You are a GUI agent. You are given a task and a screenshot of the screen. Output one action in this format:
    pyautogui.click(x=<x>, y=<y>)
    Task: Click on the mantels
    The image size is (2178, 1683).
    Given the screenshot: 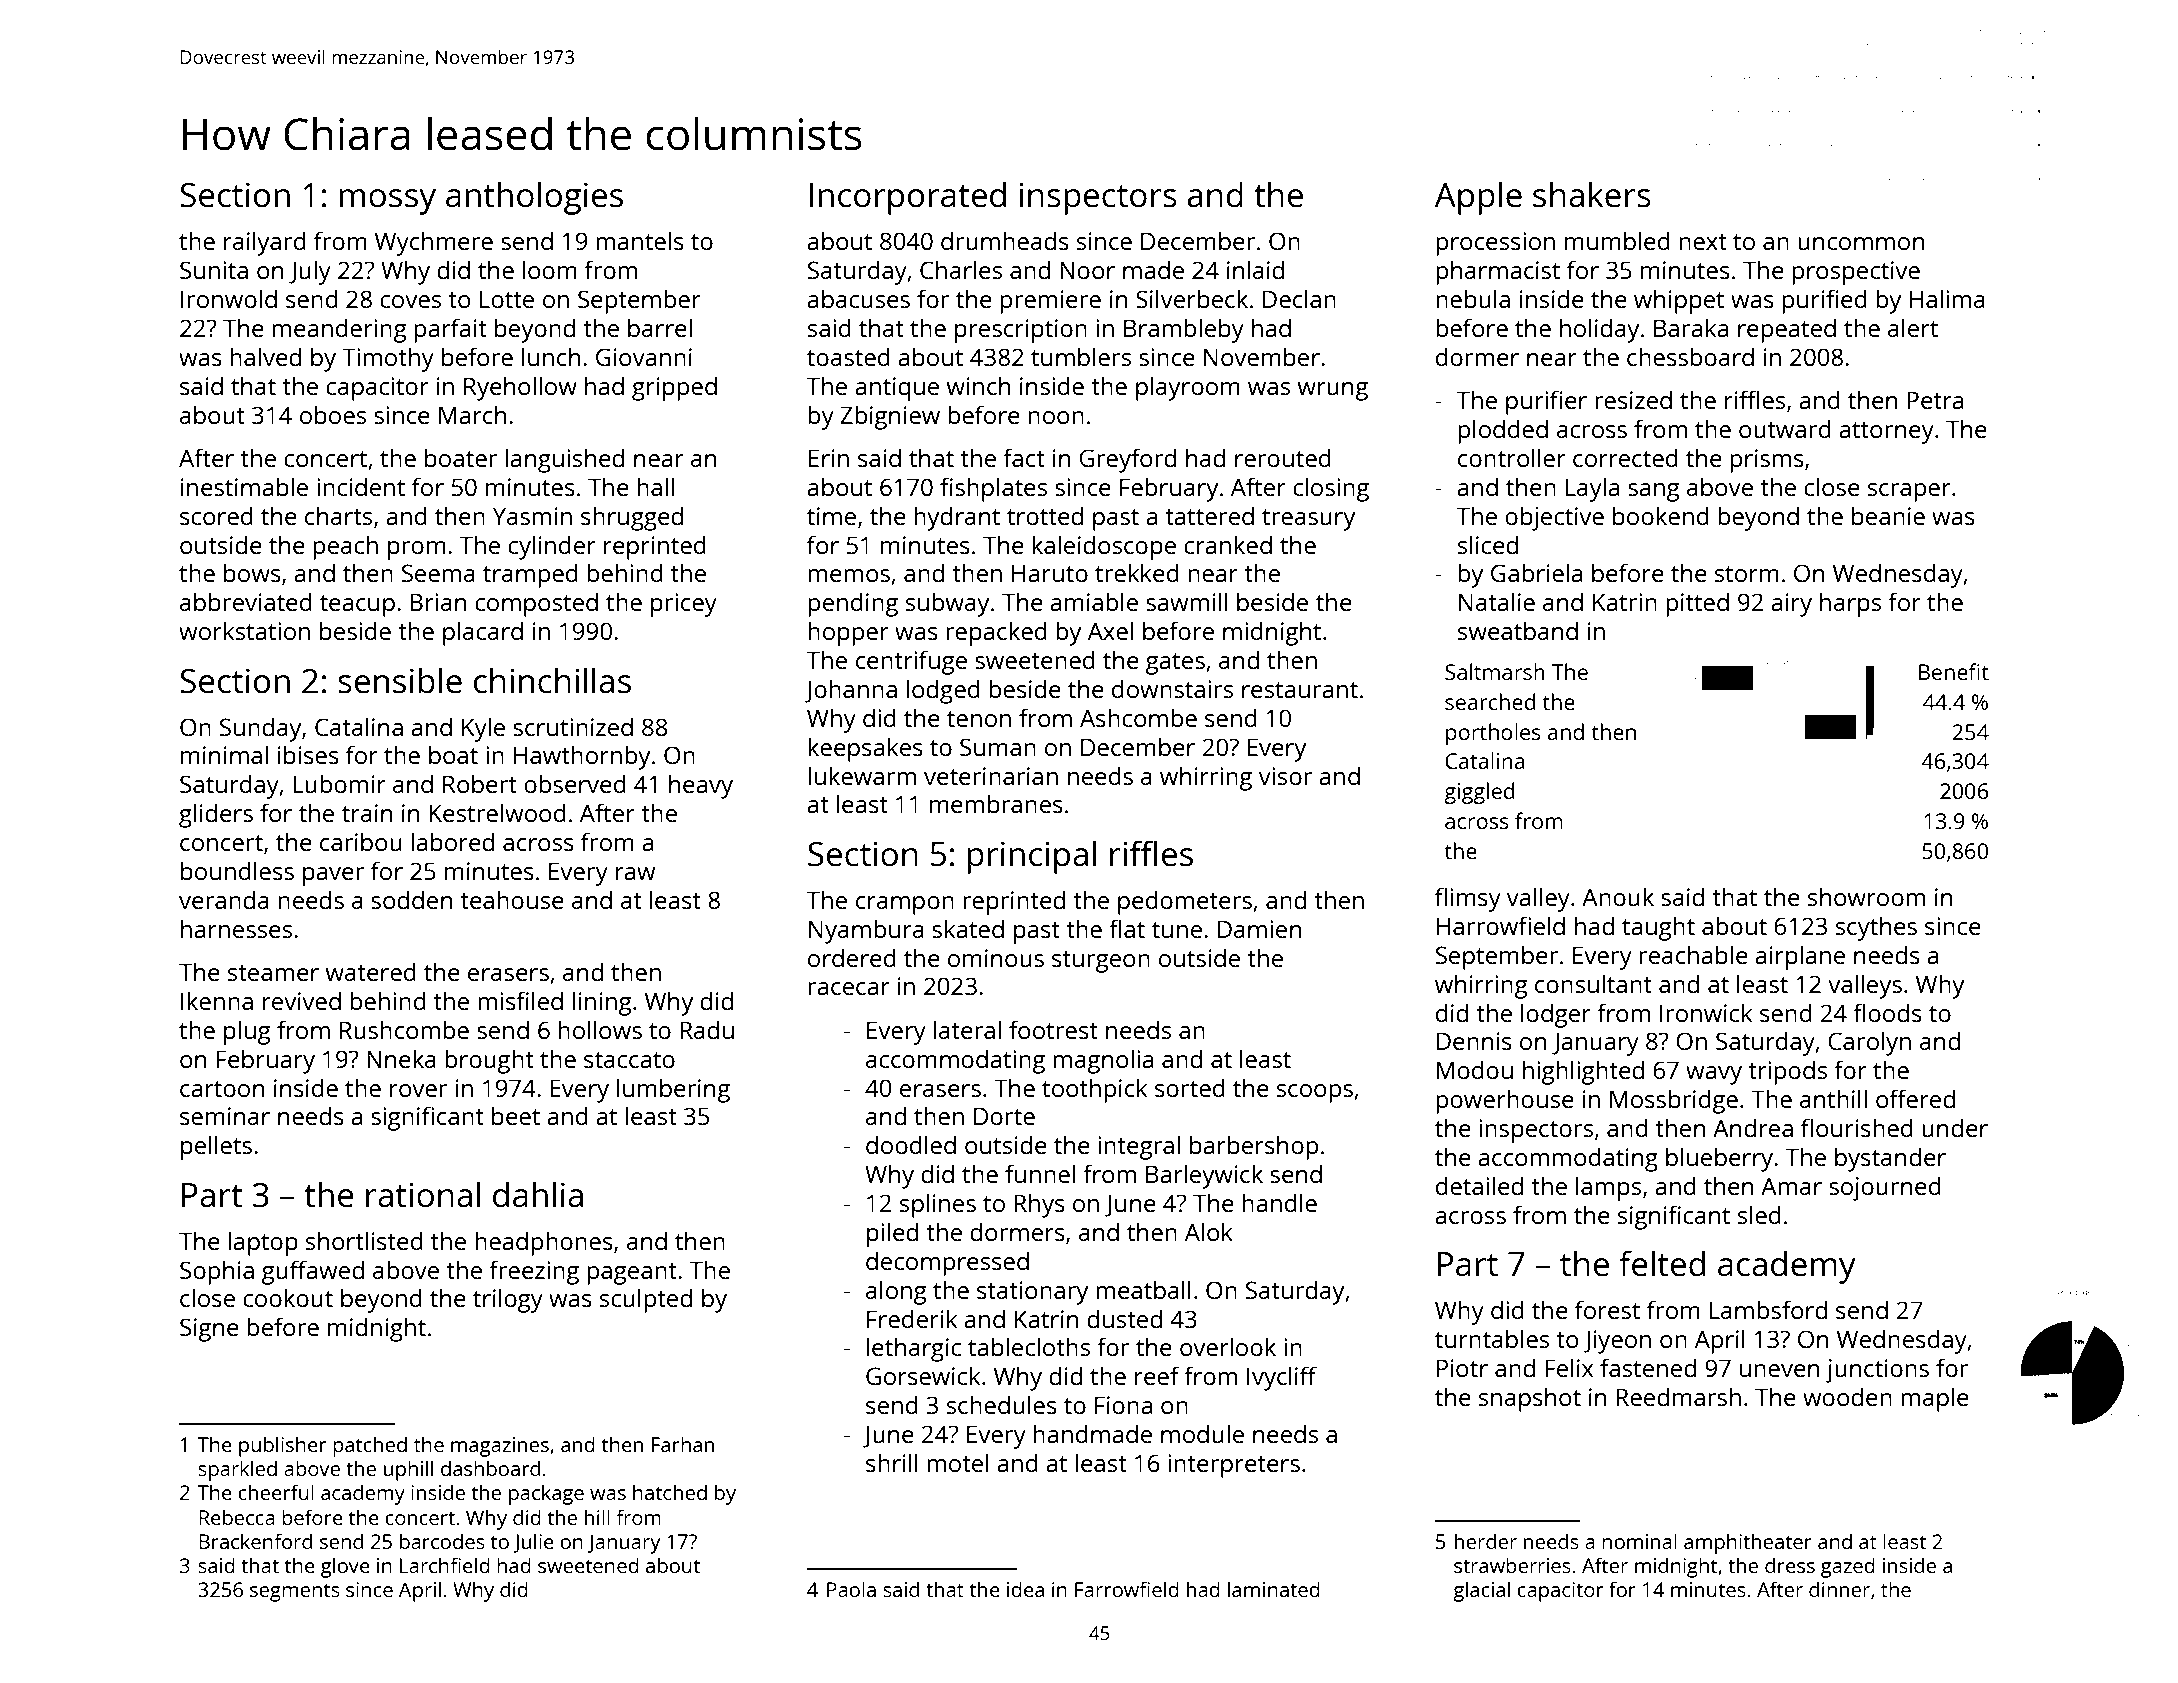 What is the action you would take?
    pyautogui.click(x=640, y=240)
